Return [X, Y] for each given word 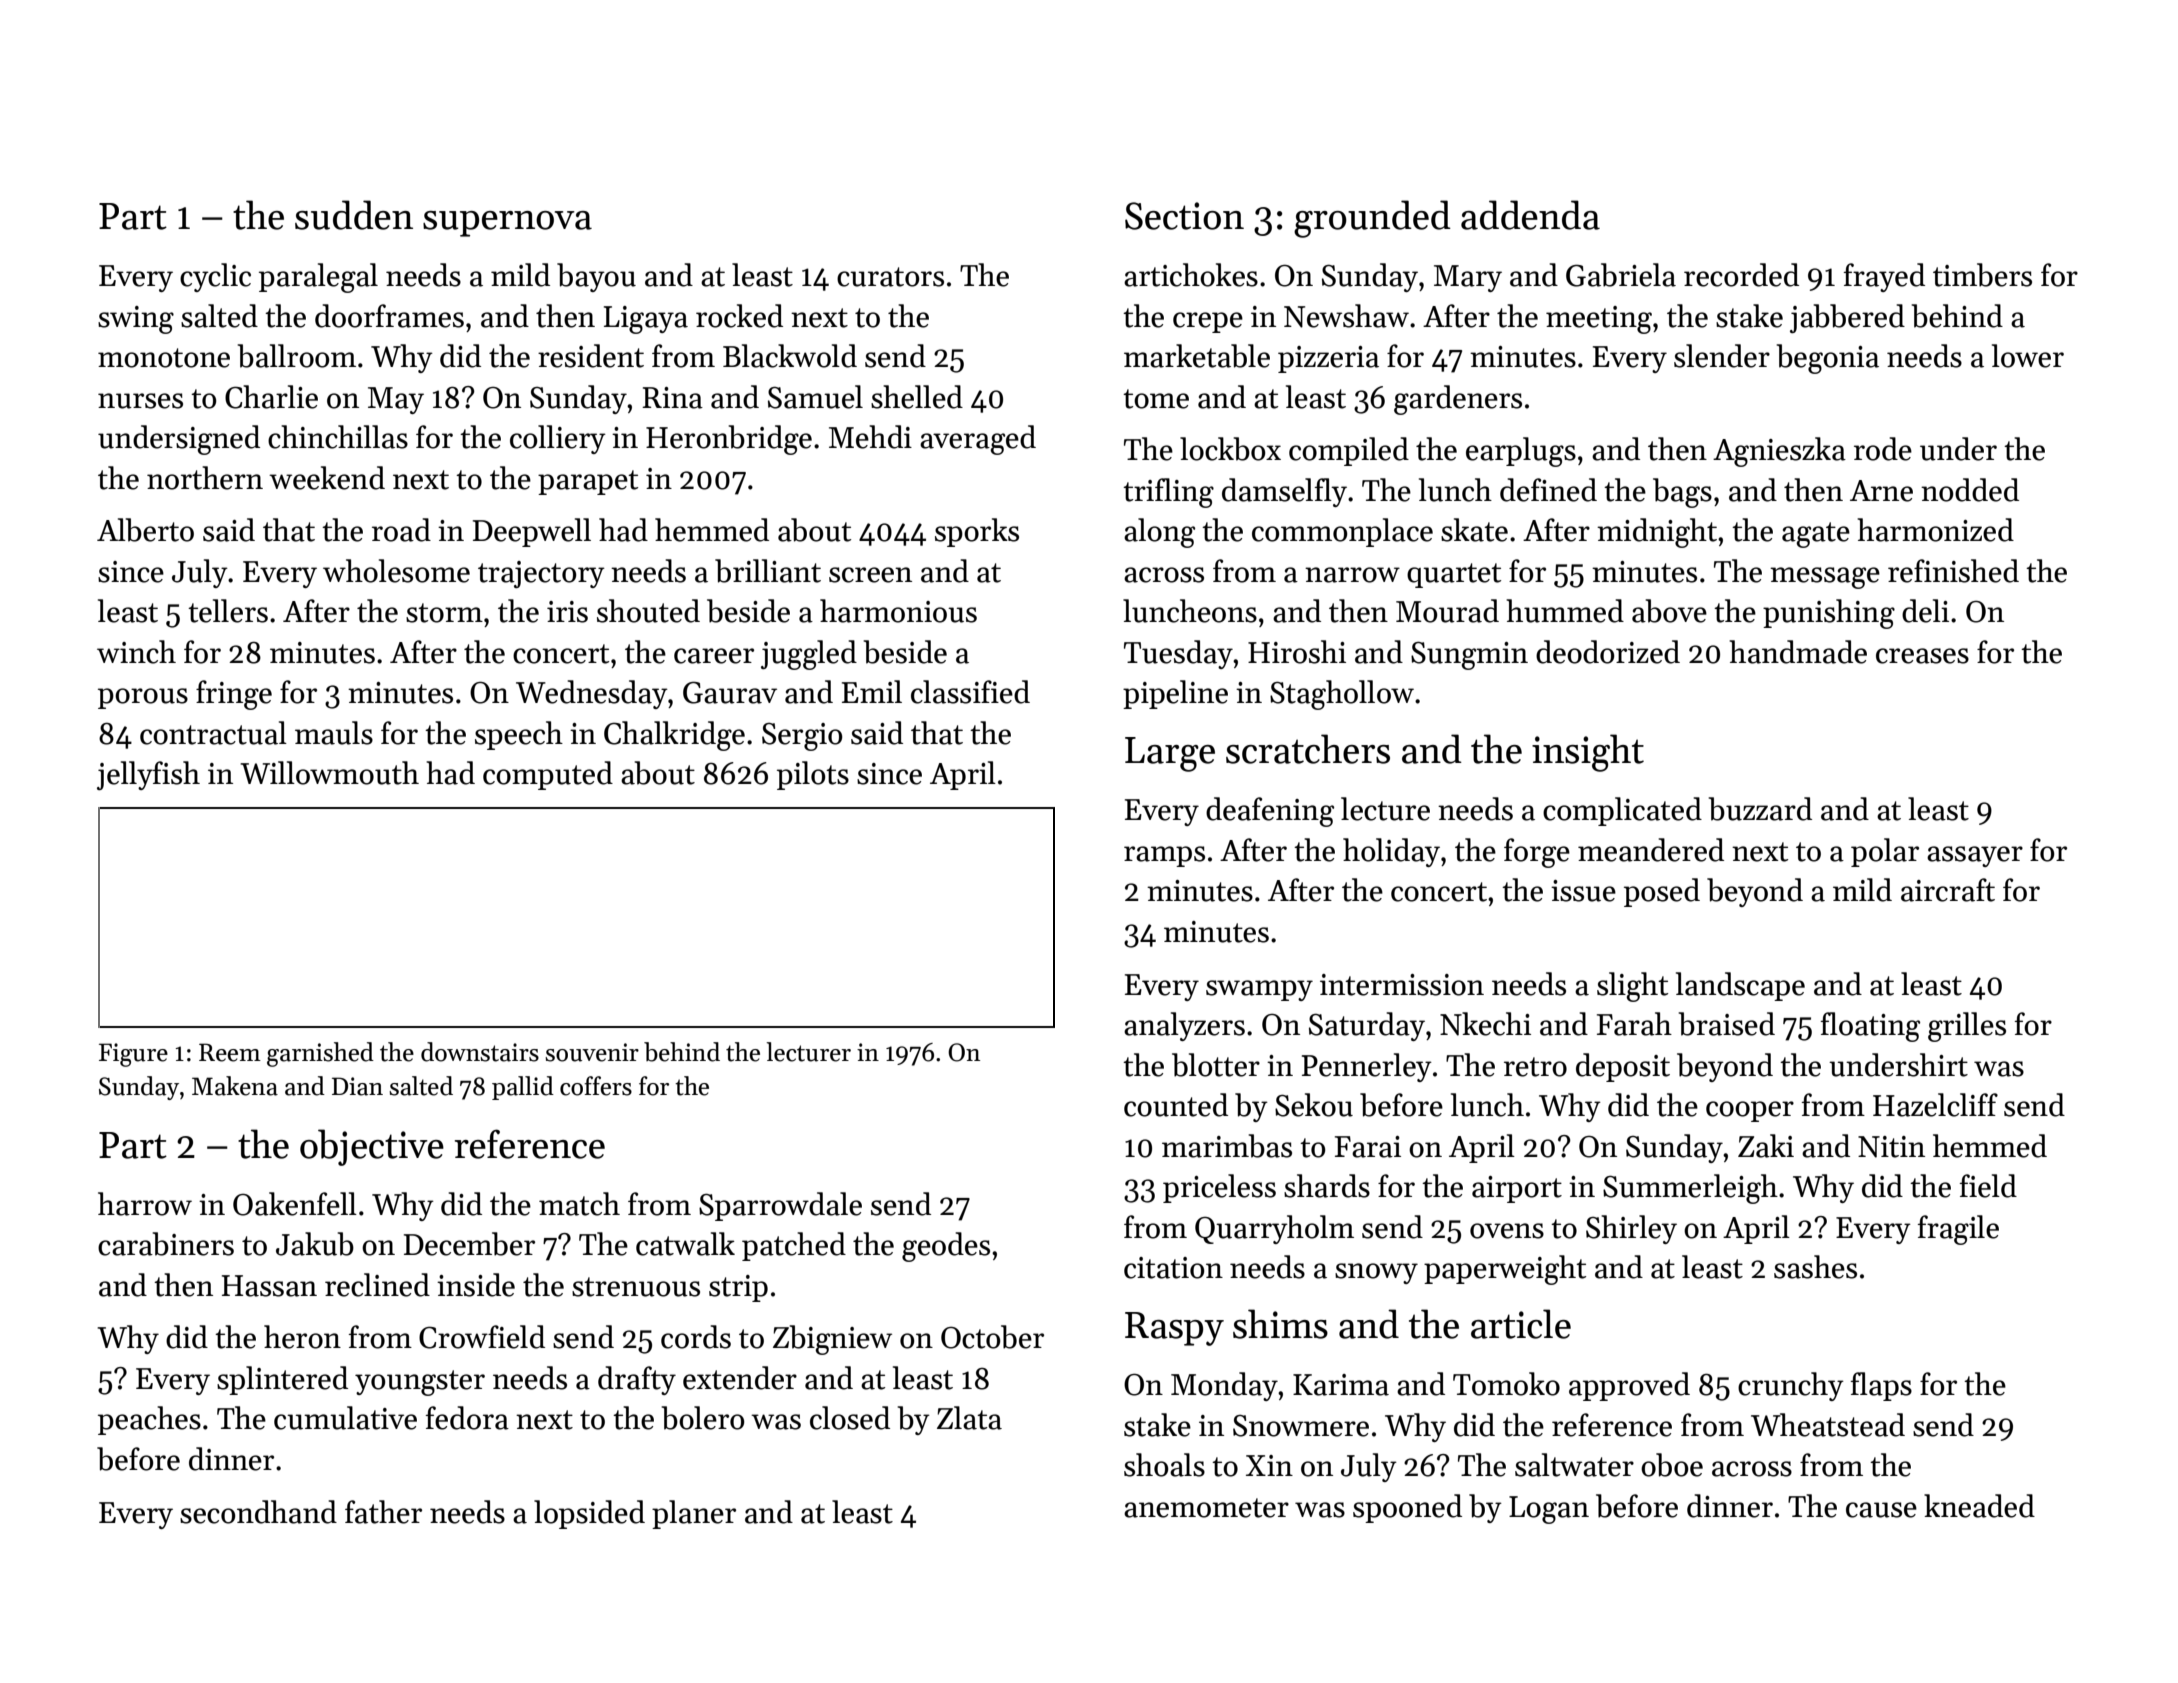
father [383, 1512]
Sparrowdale [780, 1206]
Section [1184, 216]
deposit [1623, 1067]
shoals [1164, 1465]
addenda [1530, 215]
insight [1588, 753]
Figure [133, 1055]
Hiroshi [1297, 652]
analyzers [1184, 1026]
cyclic [215, 277]
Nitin [1891, 1147]
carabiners [166, 1244]
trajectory [541, 574]
